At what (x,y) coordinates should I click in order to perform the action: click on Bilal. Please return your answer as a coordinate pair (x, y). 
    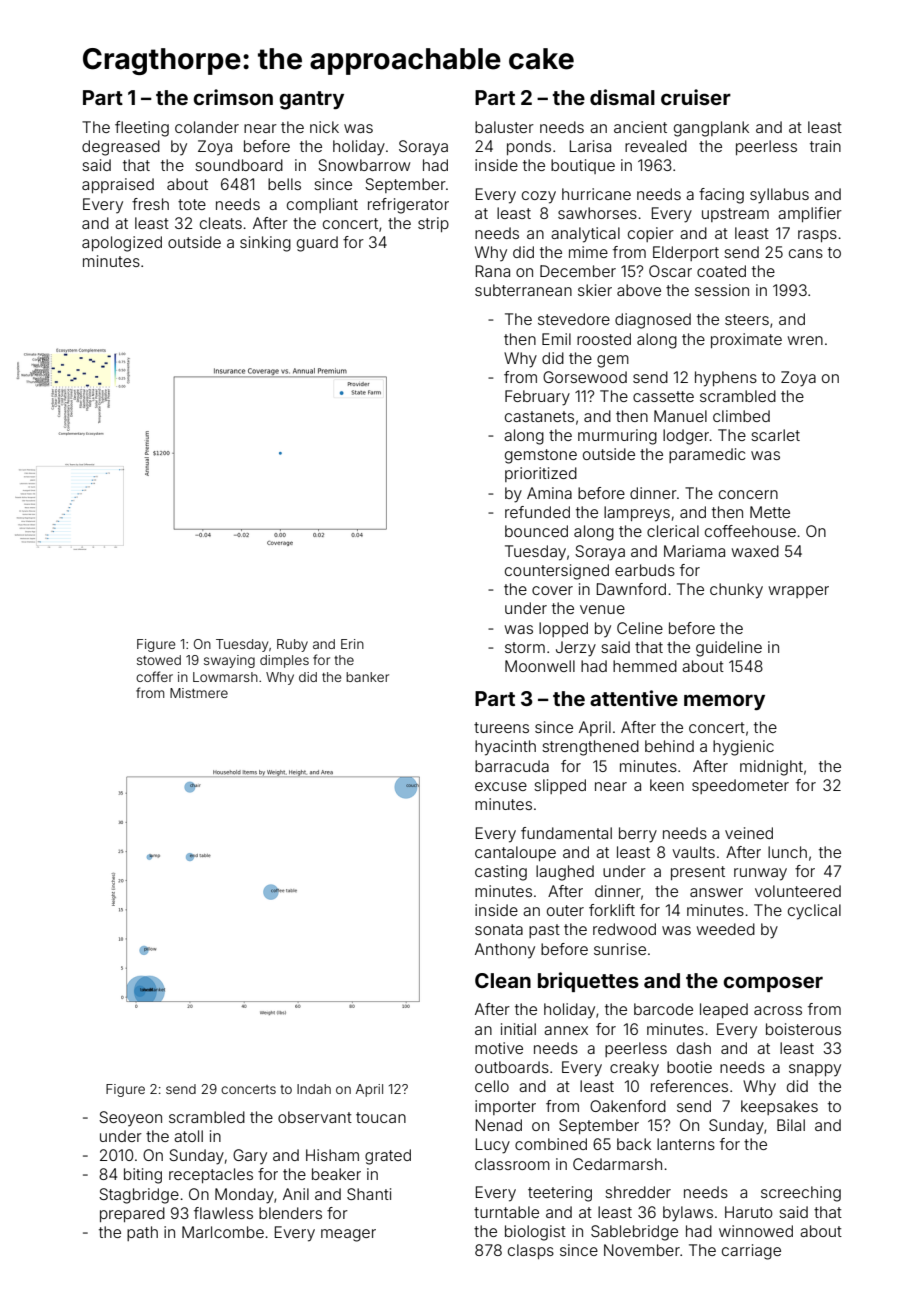
    Looking at the image, I should click on (791, 1125).
